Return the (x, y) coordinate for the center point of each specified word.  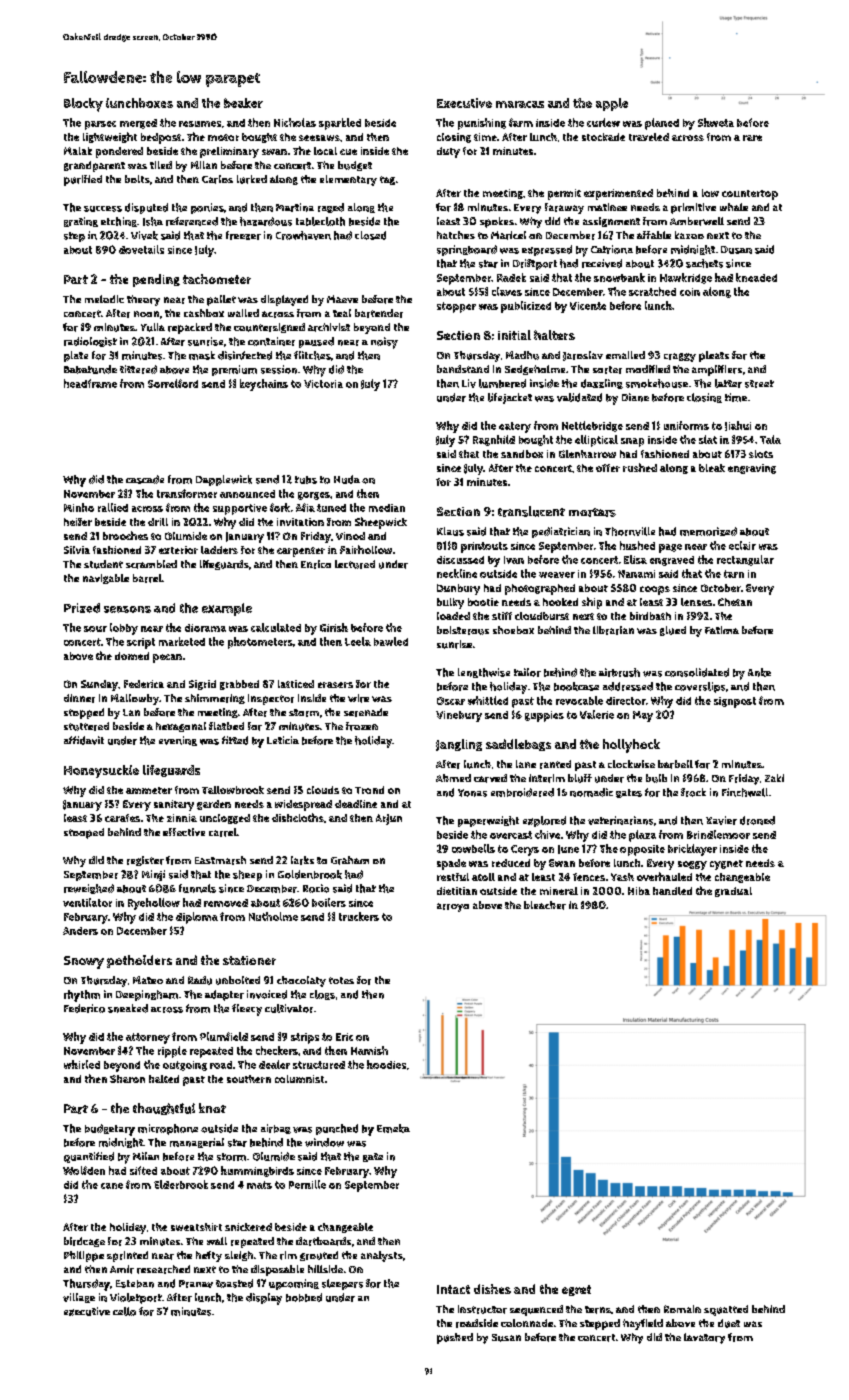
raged (331, 208)
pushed (455, 1338)
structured (319, 1065)
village (79, 1298)
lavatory (704, 1338)
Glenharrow (587, 454)
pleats (714, 356)
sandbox (522, 454)
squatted (726, 1310)
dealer (274, 1064)
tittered (138, 369)
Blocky (83, 105)
